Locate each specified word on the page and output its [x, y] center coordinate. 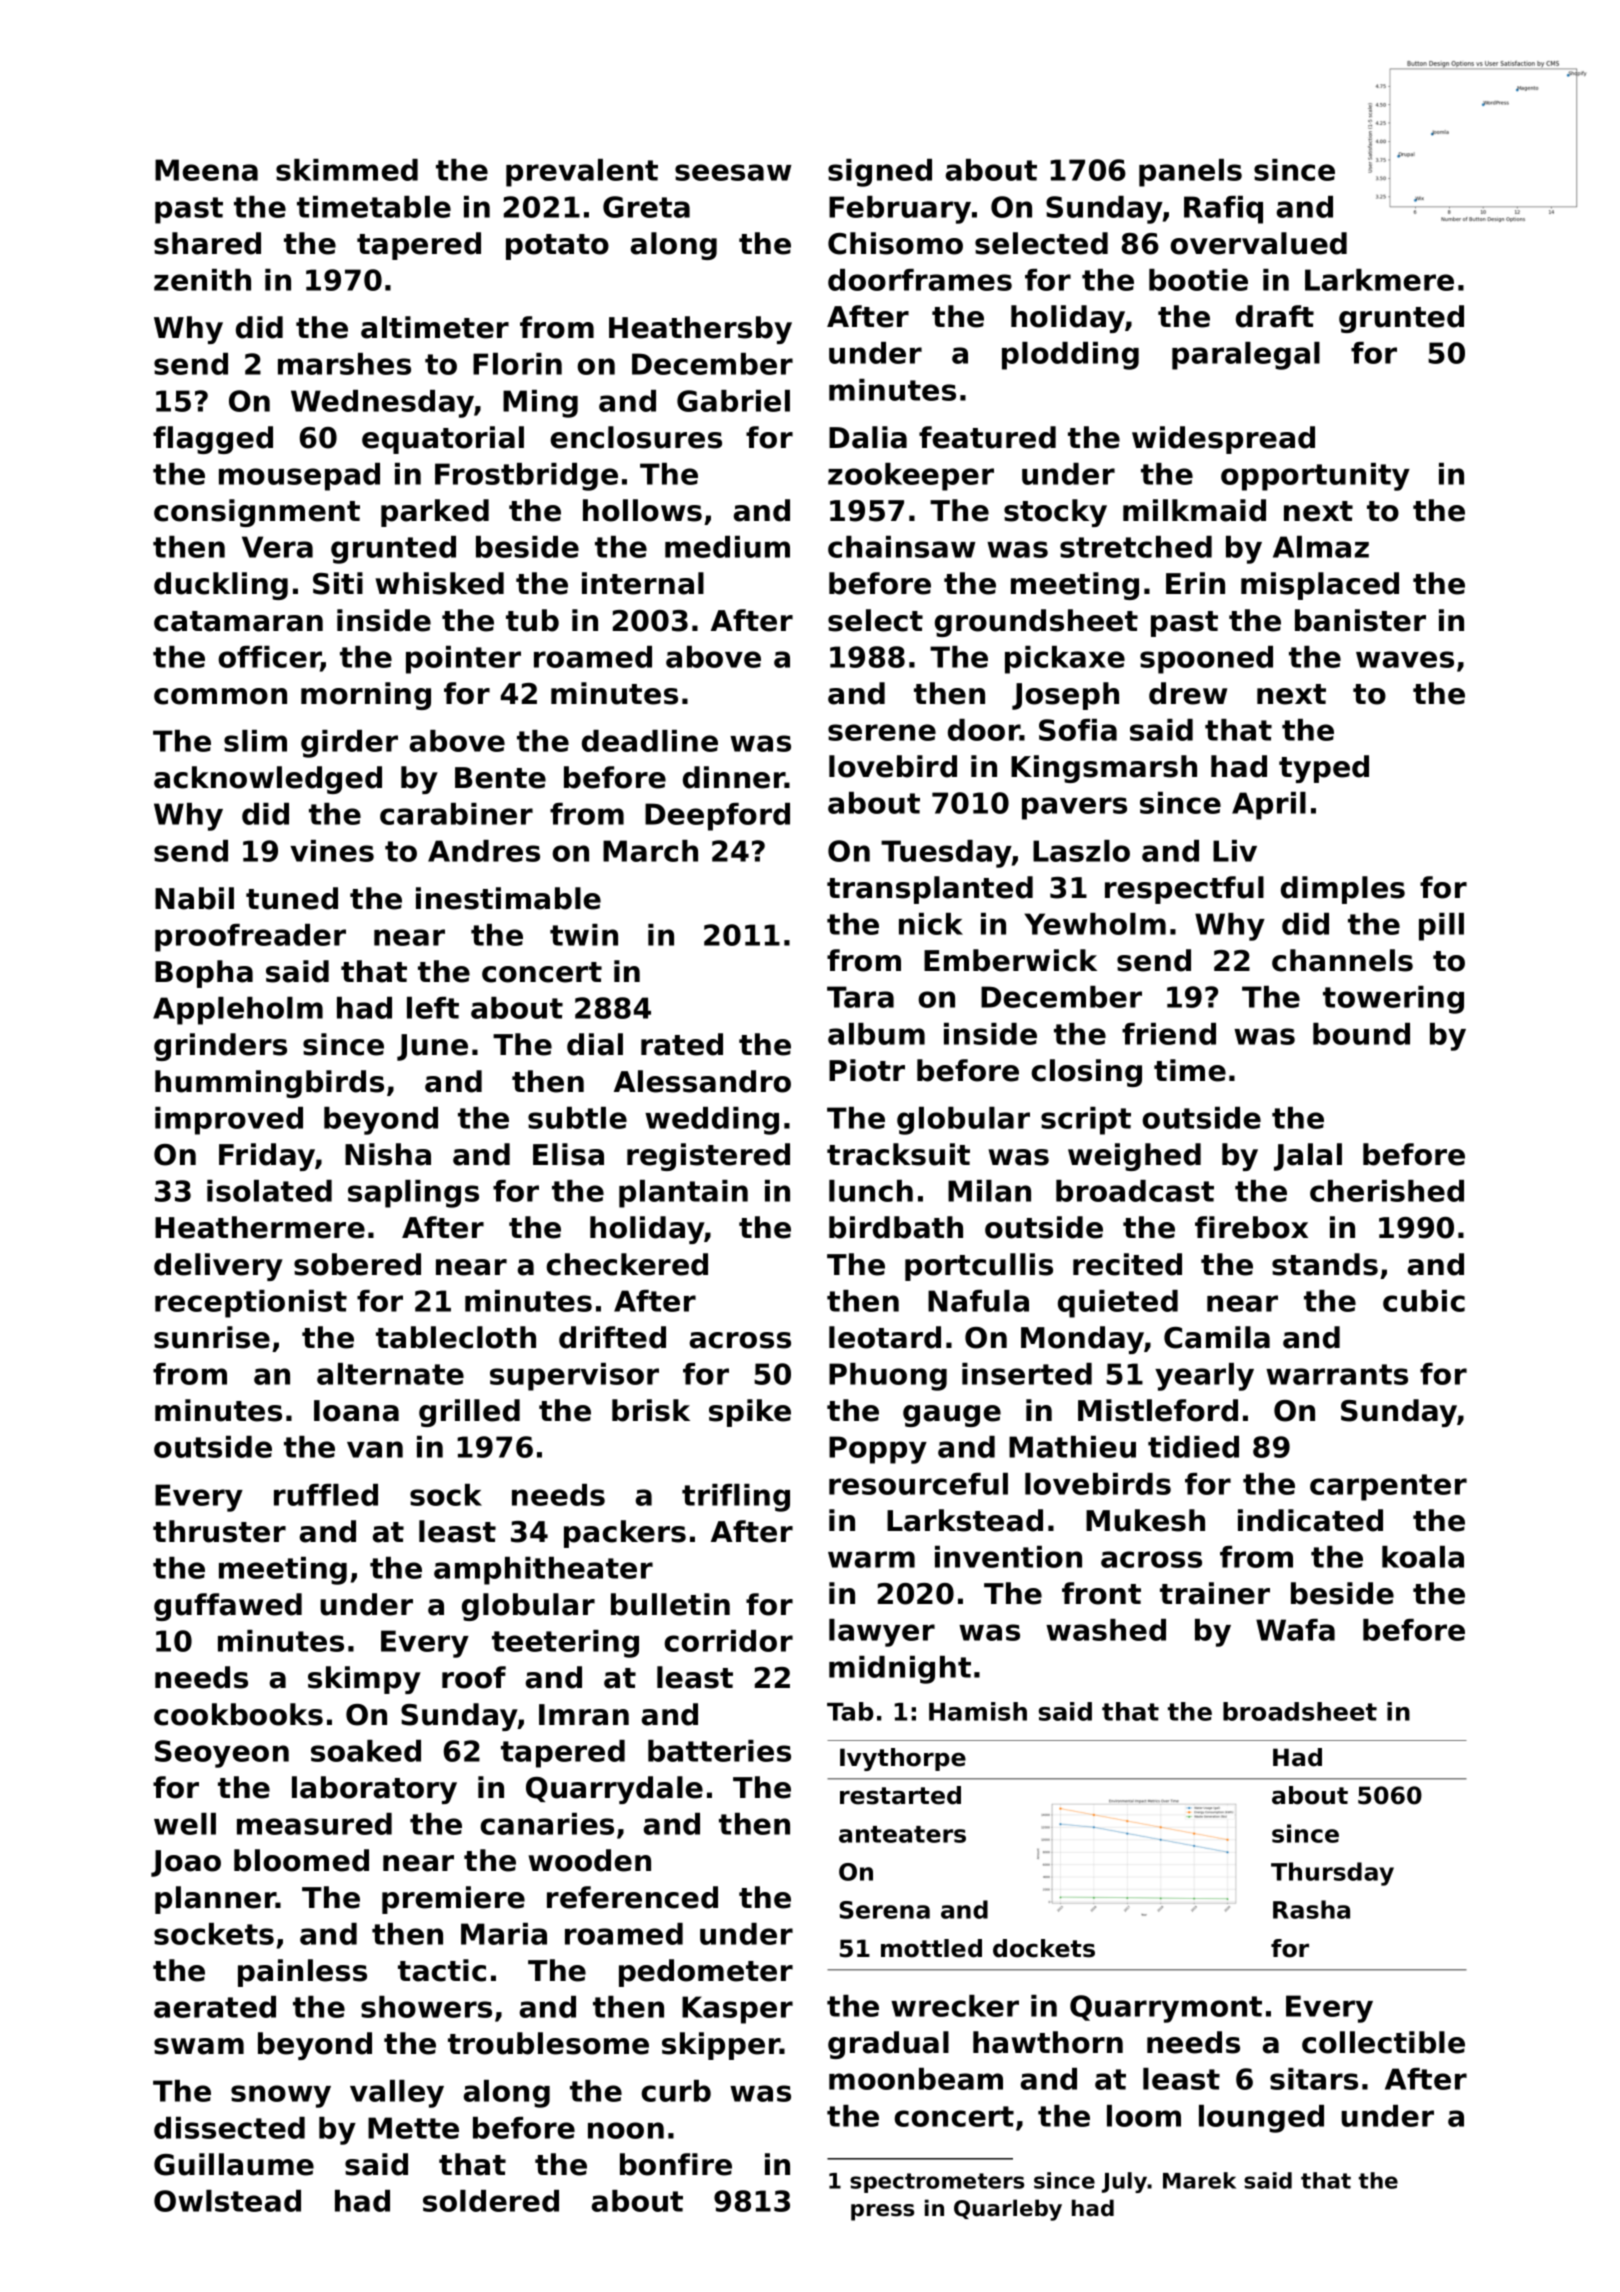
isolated [269, 1191]
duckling [221, 586]
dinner [734, 777]
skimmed [347, 170]
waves [1405, 659]
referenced [632, 1897]
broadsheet [1300, 1711]
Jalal [1308, 1157]
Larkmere [1379, 280]
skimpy [364, 1680]
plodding [1070, 356]
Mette [413, 2128]
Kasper [737, 2010]
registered [708, 1157]
